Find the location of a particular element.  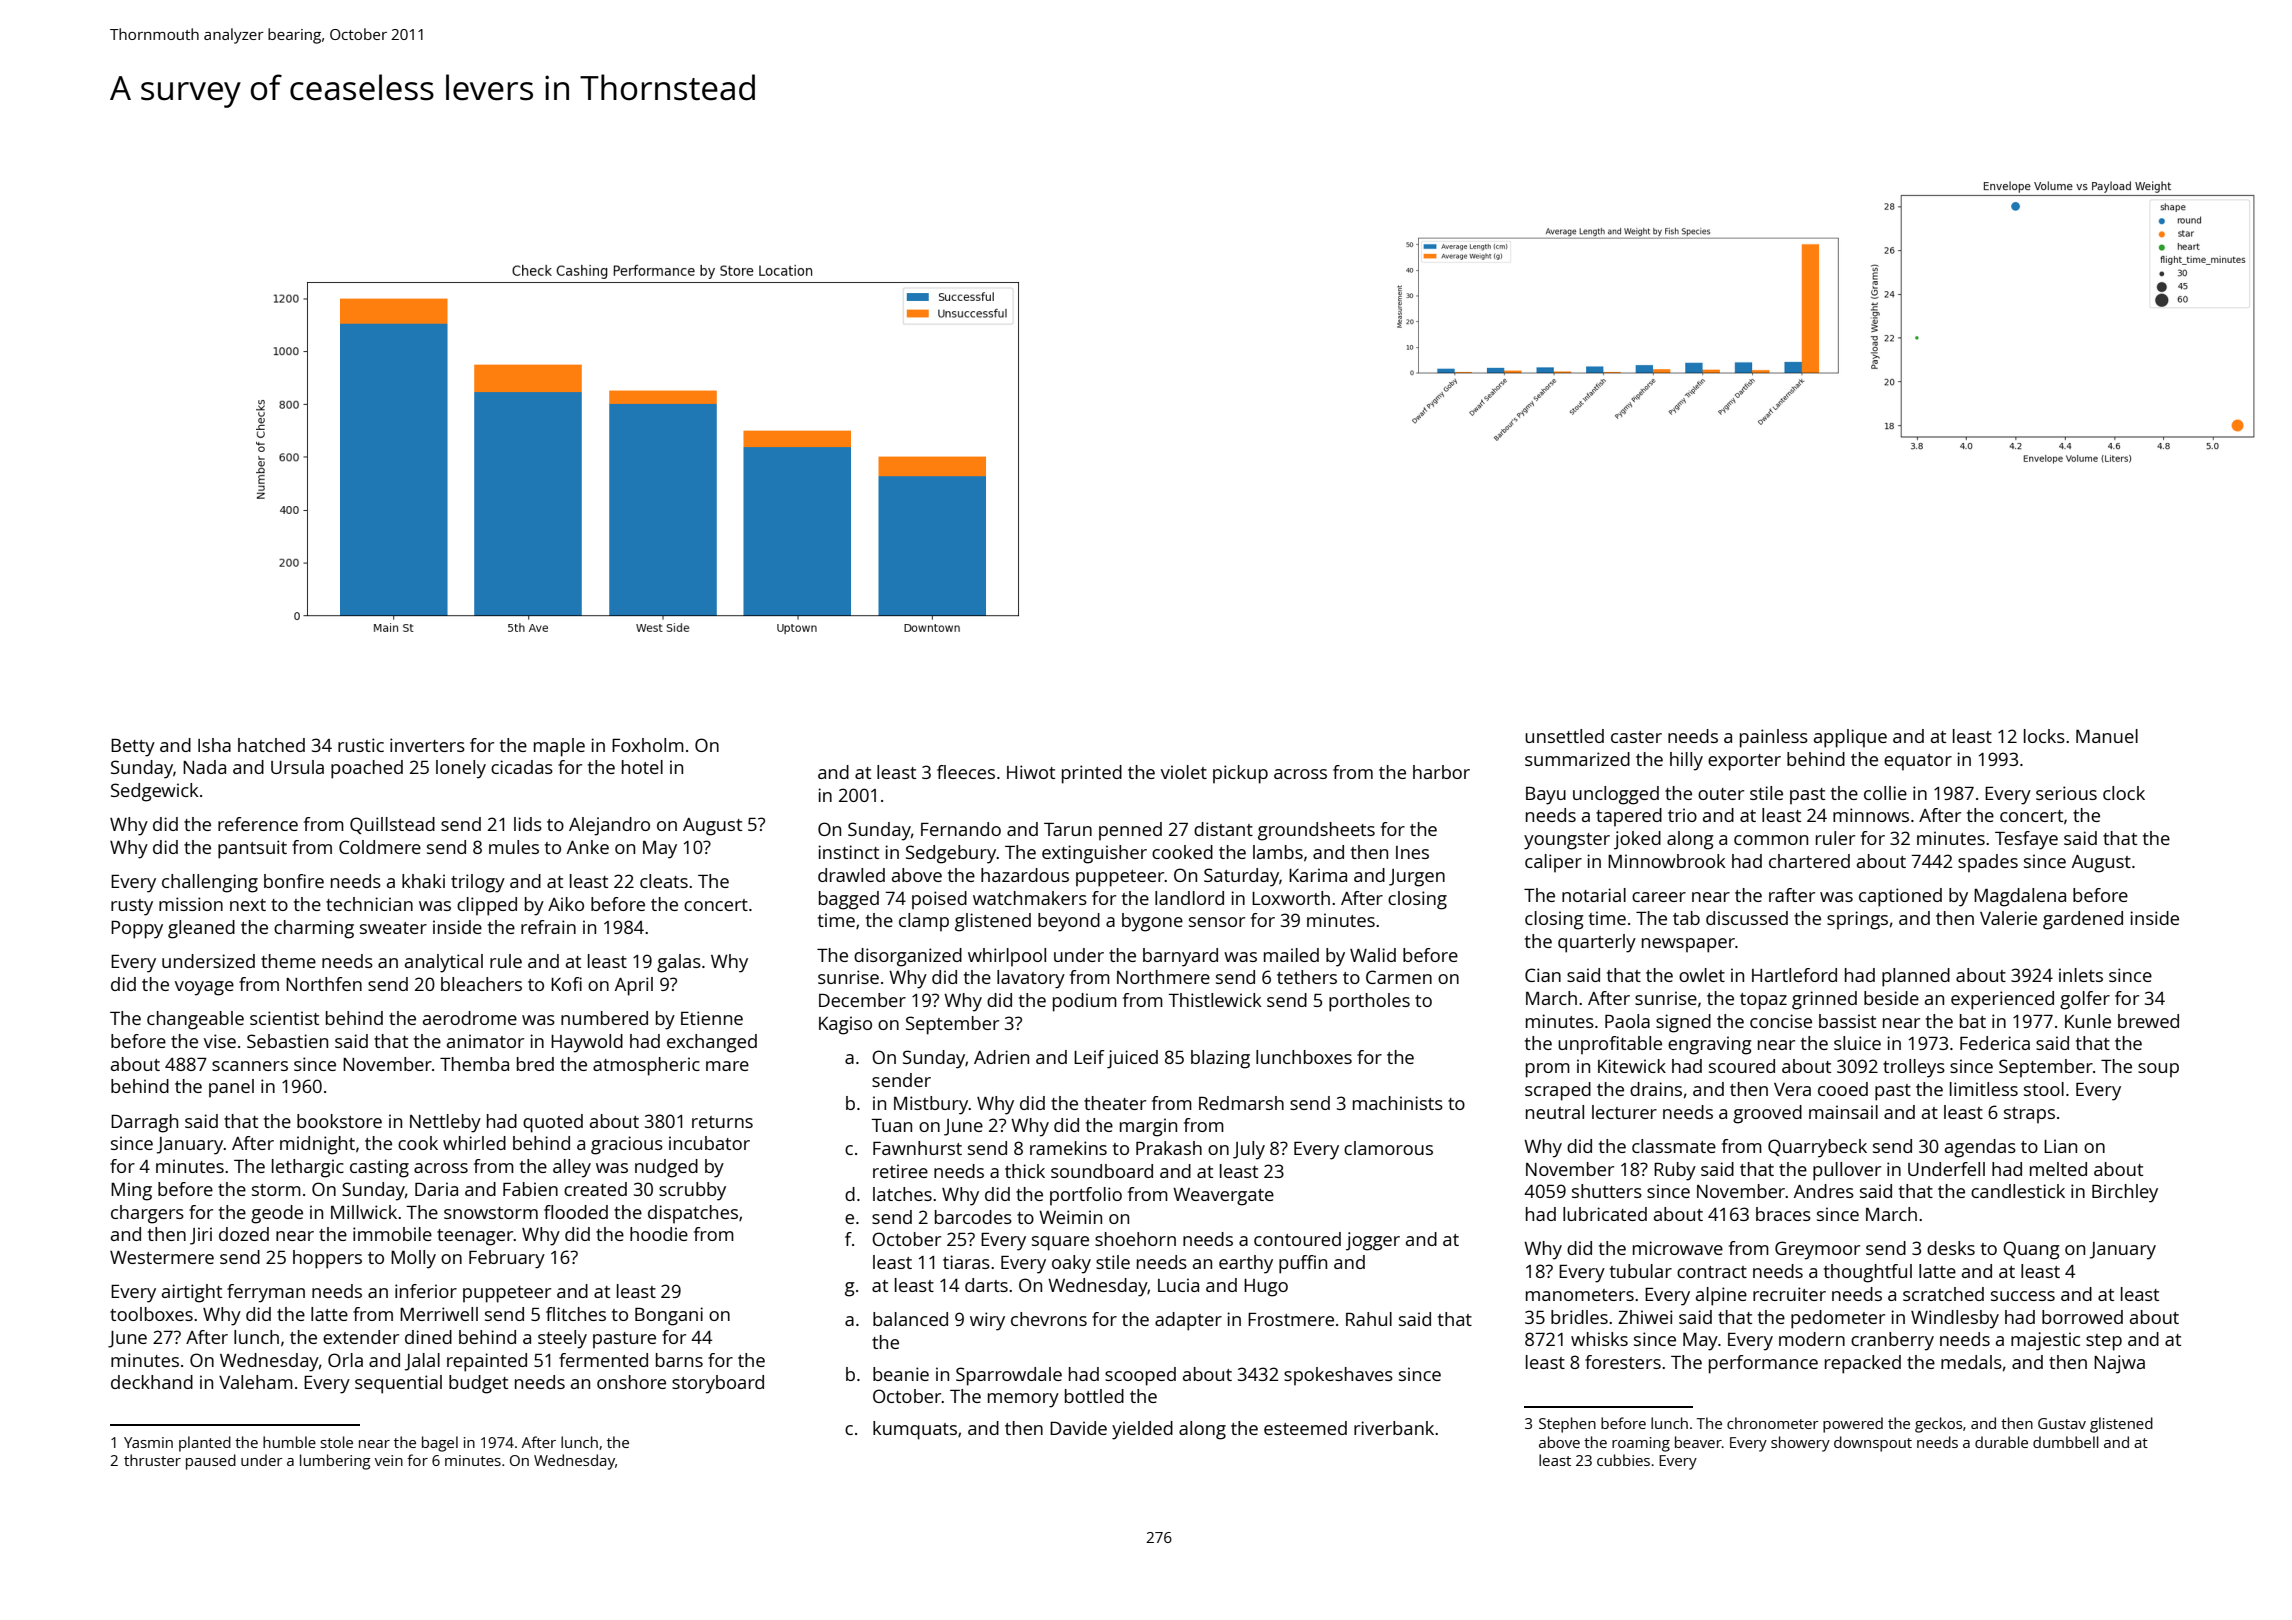

Hugo is located at coordinates (1266, 1288).
